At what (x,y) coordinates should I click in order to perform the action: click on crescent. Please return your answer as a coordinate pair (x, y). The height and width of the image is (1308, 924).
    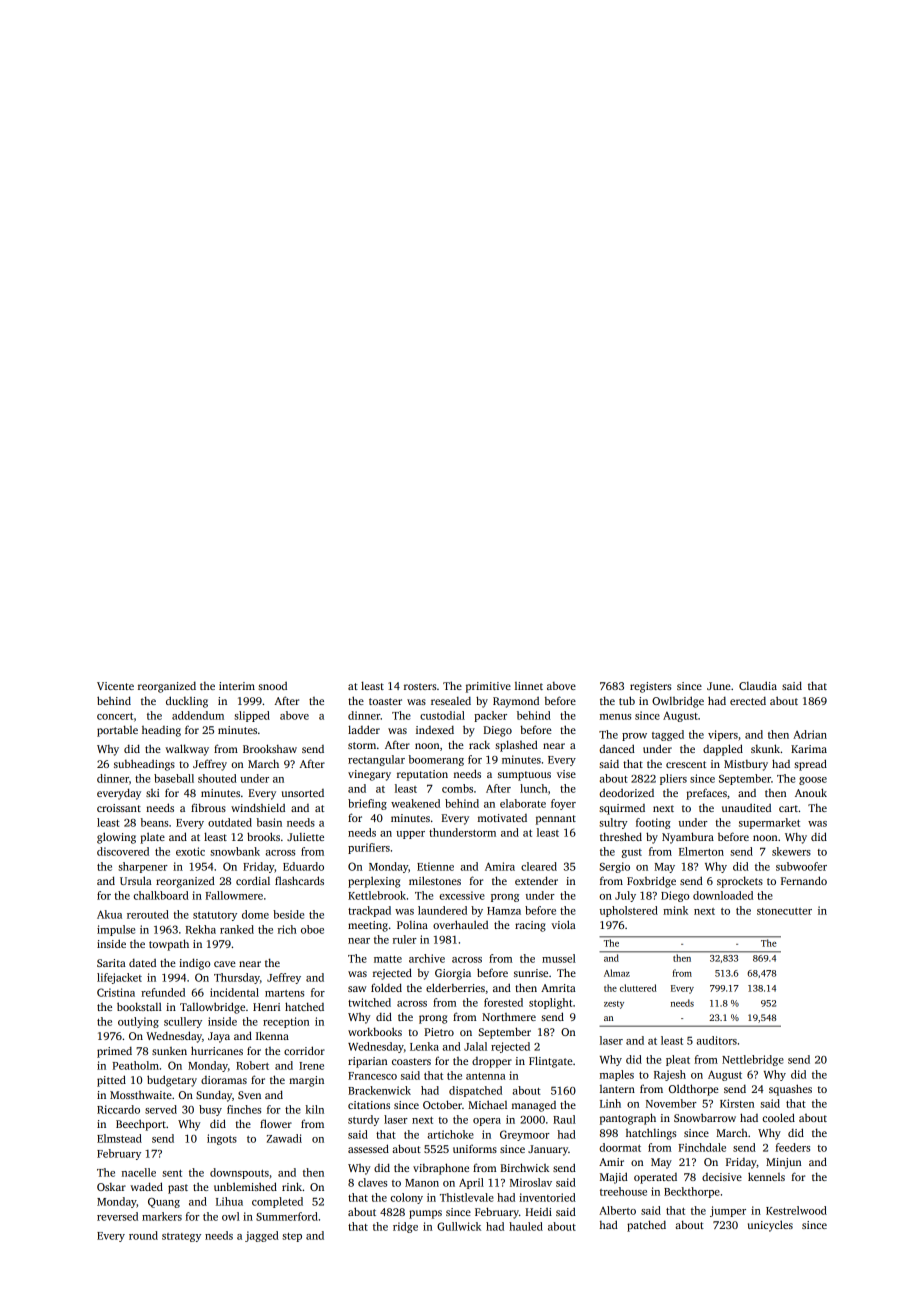
    Looking at the image, I should click on (686, 764).
